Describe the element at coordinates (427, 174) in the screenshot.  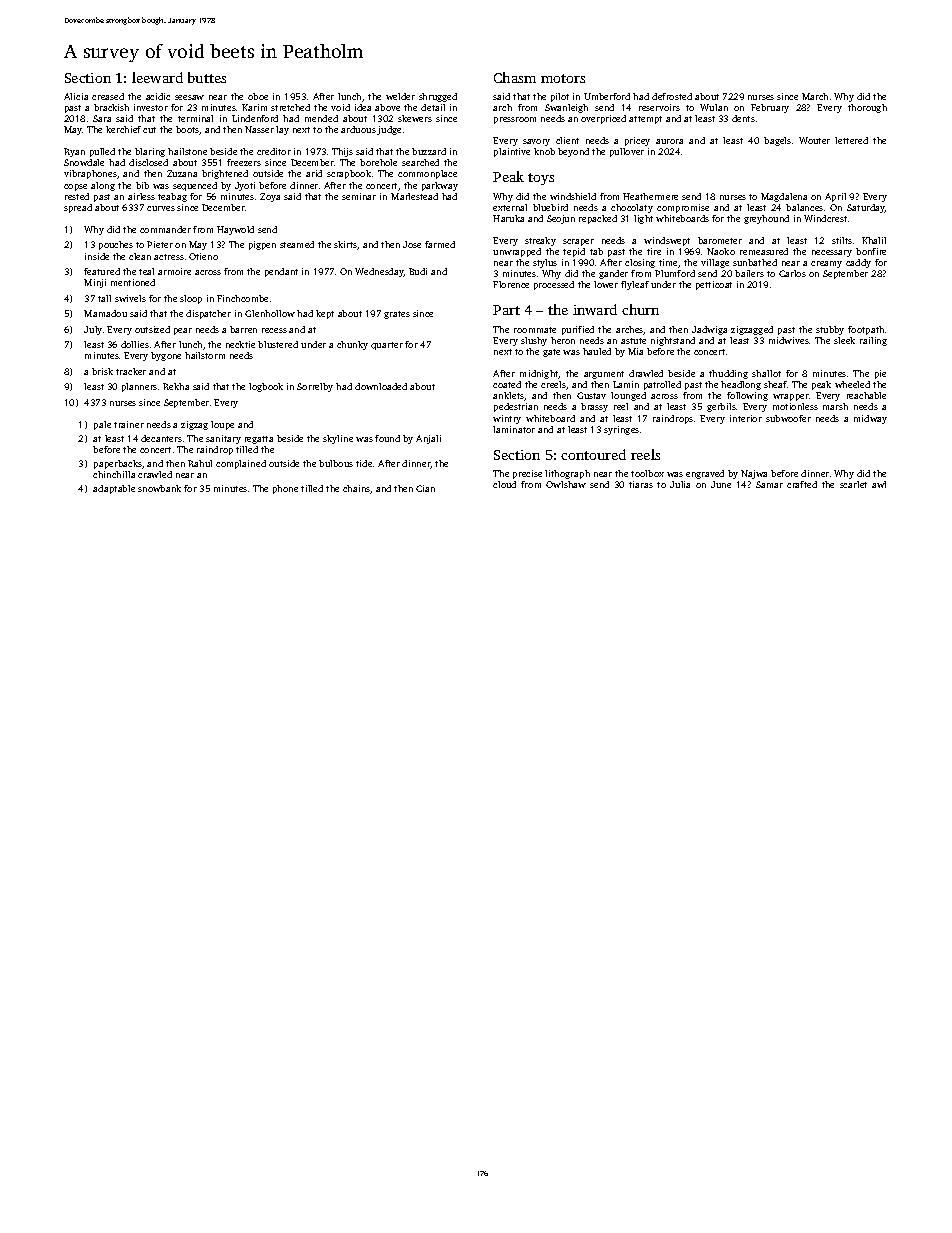
I see `commonplace` at that location.
